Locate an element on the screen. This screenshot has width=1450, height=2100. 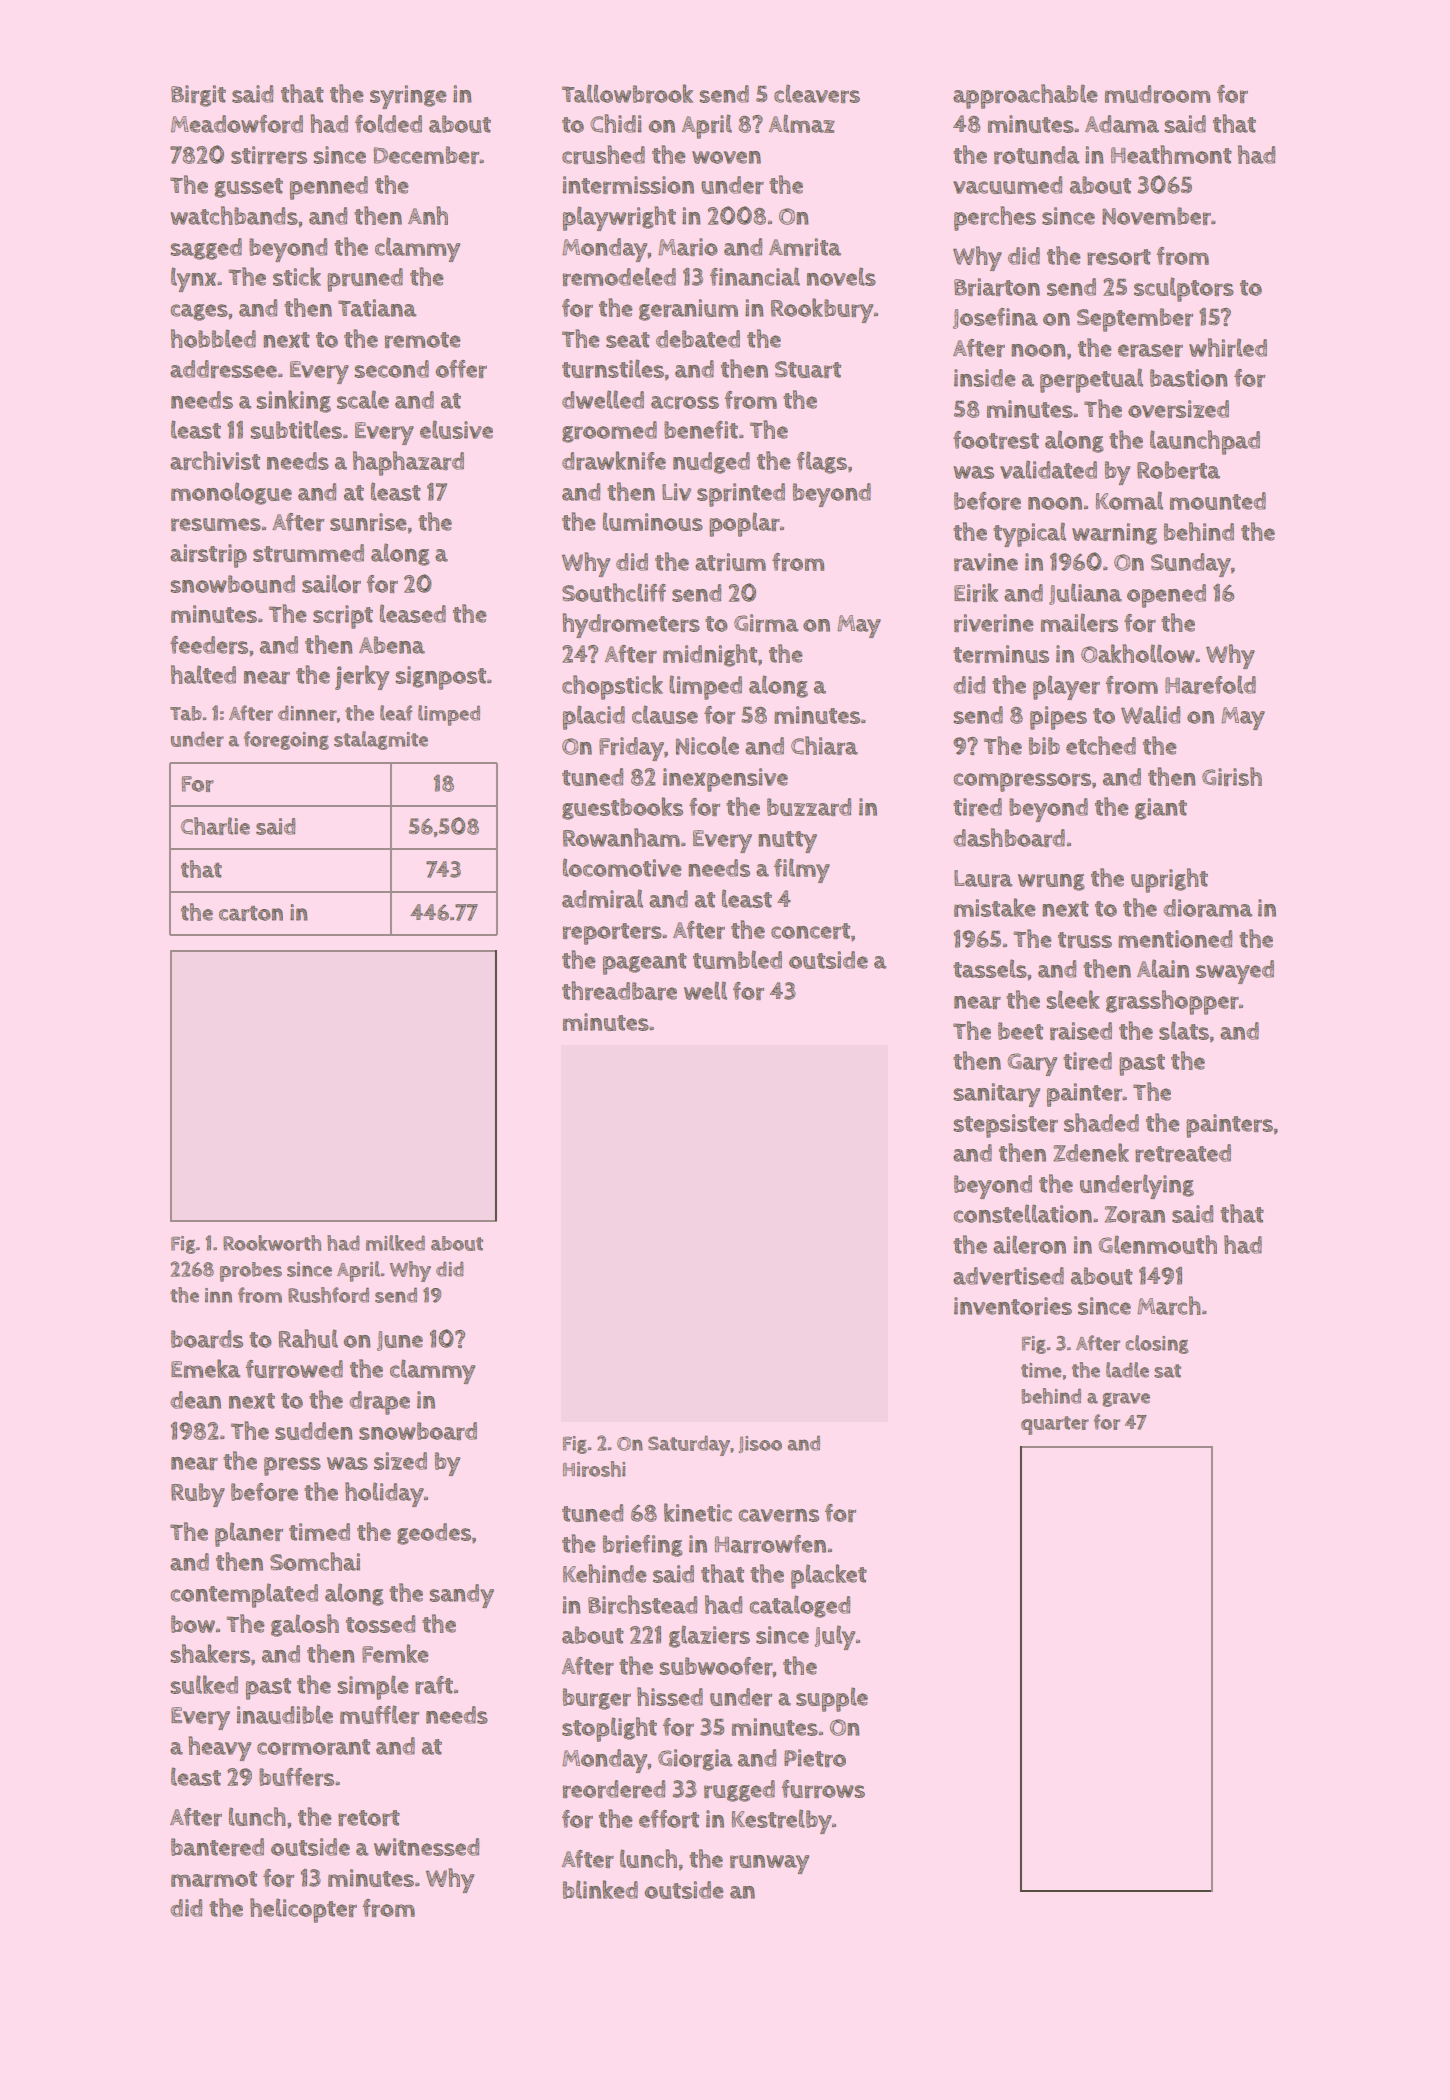
validated is located at coordinates (1048, 469).
